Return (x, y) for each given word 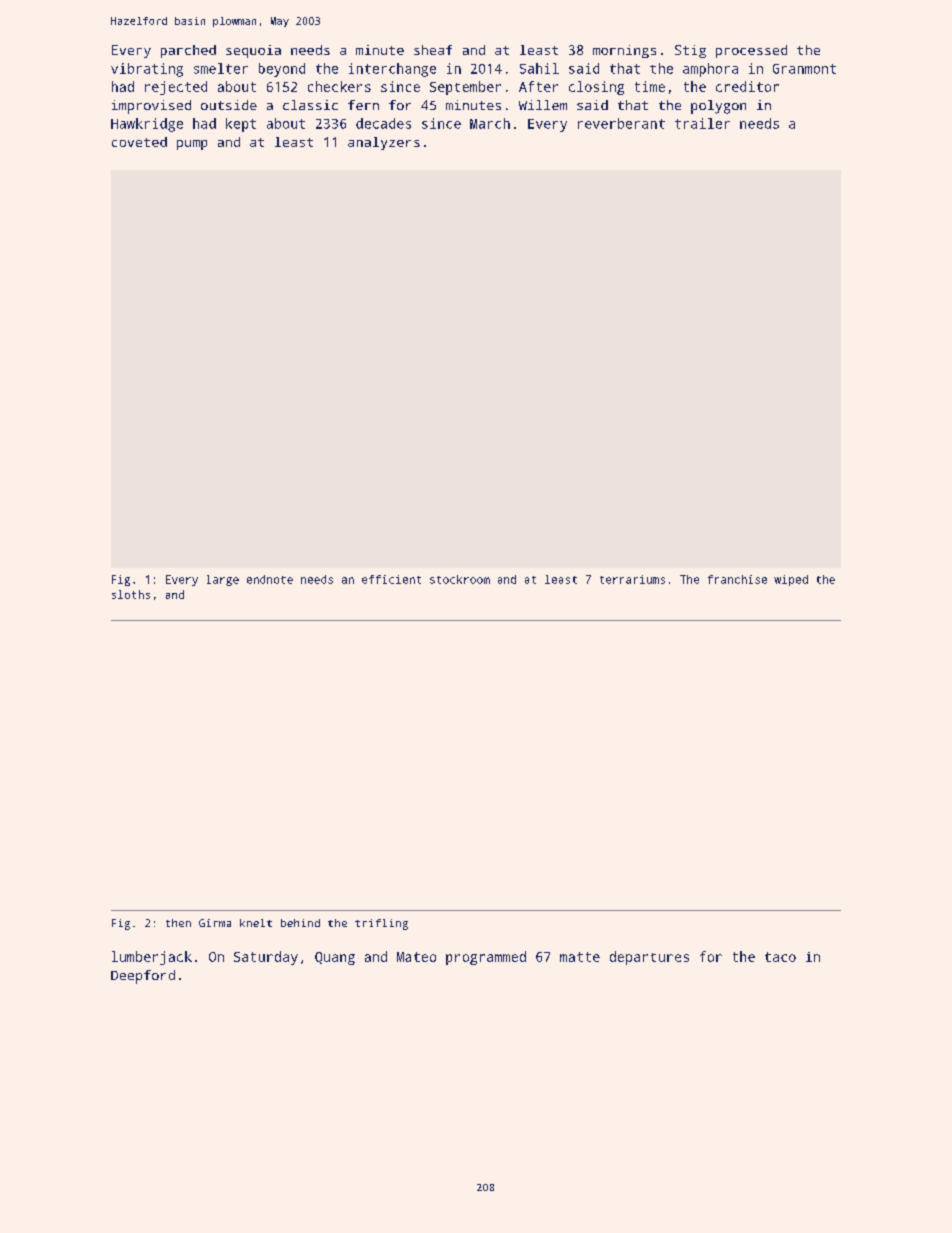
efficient (391, 579)
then (178, 923)
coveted (139, 142)
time (650, 86)
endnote (270, 579)
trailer (702, 123)
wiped (791, 580)
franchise (737, 579)
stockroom (460, 579)
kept (241, 125)
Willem (543, 105)
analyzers (384, 143)
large (223, 580)
